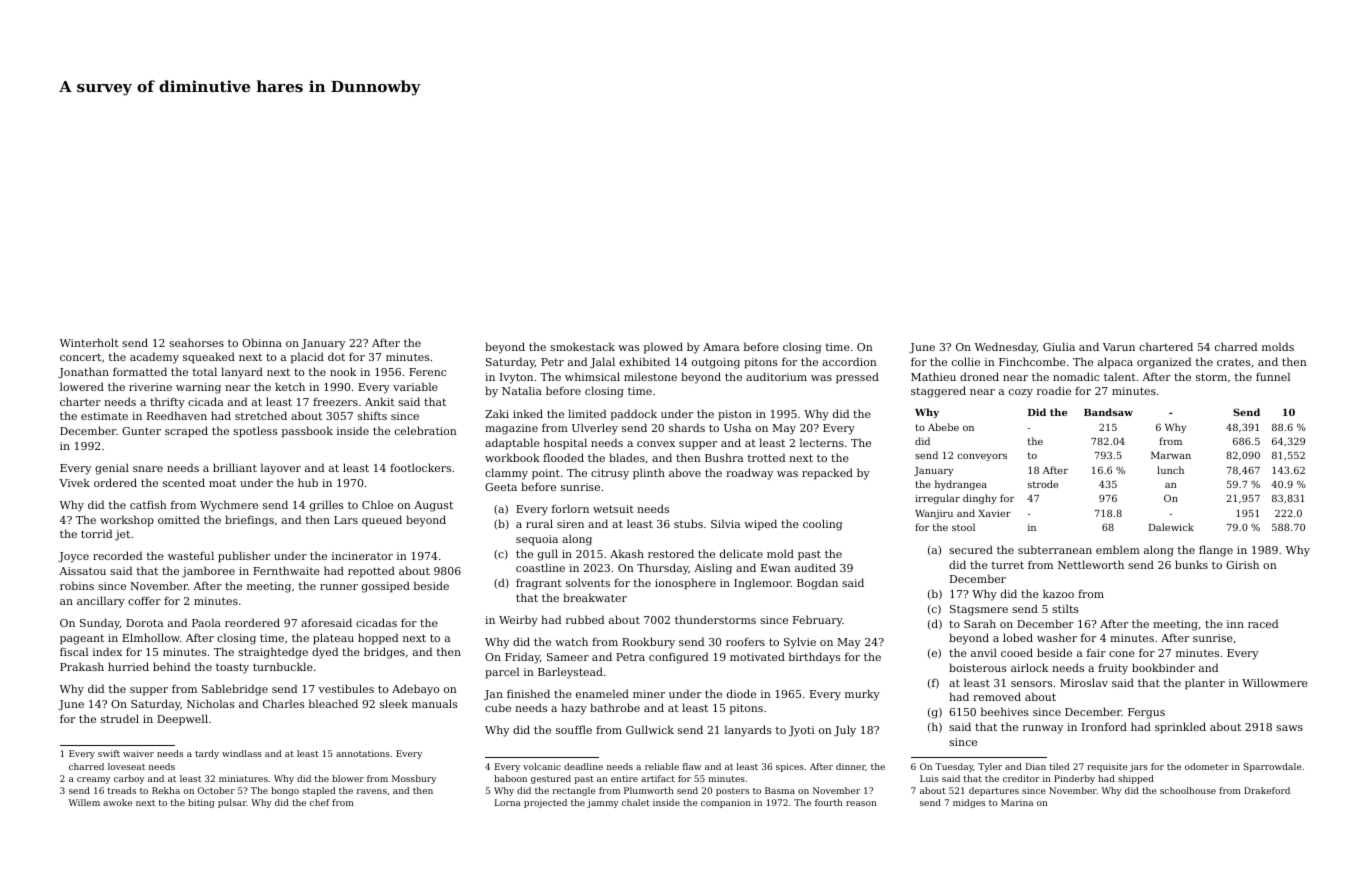 The height and width of the document is (887, 1372). What do you see at coordinates (749, 474) in the document?
I see `roadway` at bounding box center [749, 474].
